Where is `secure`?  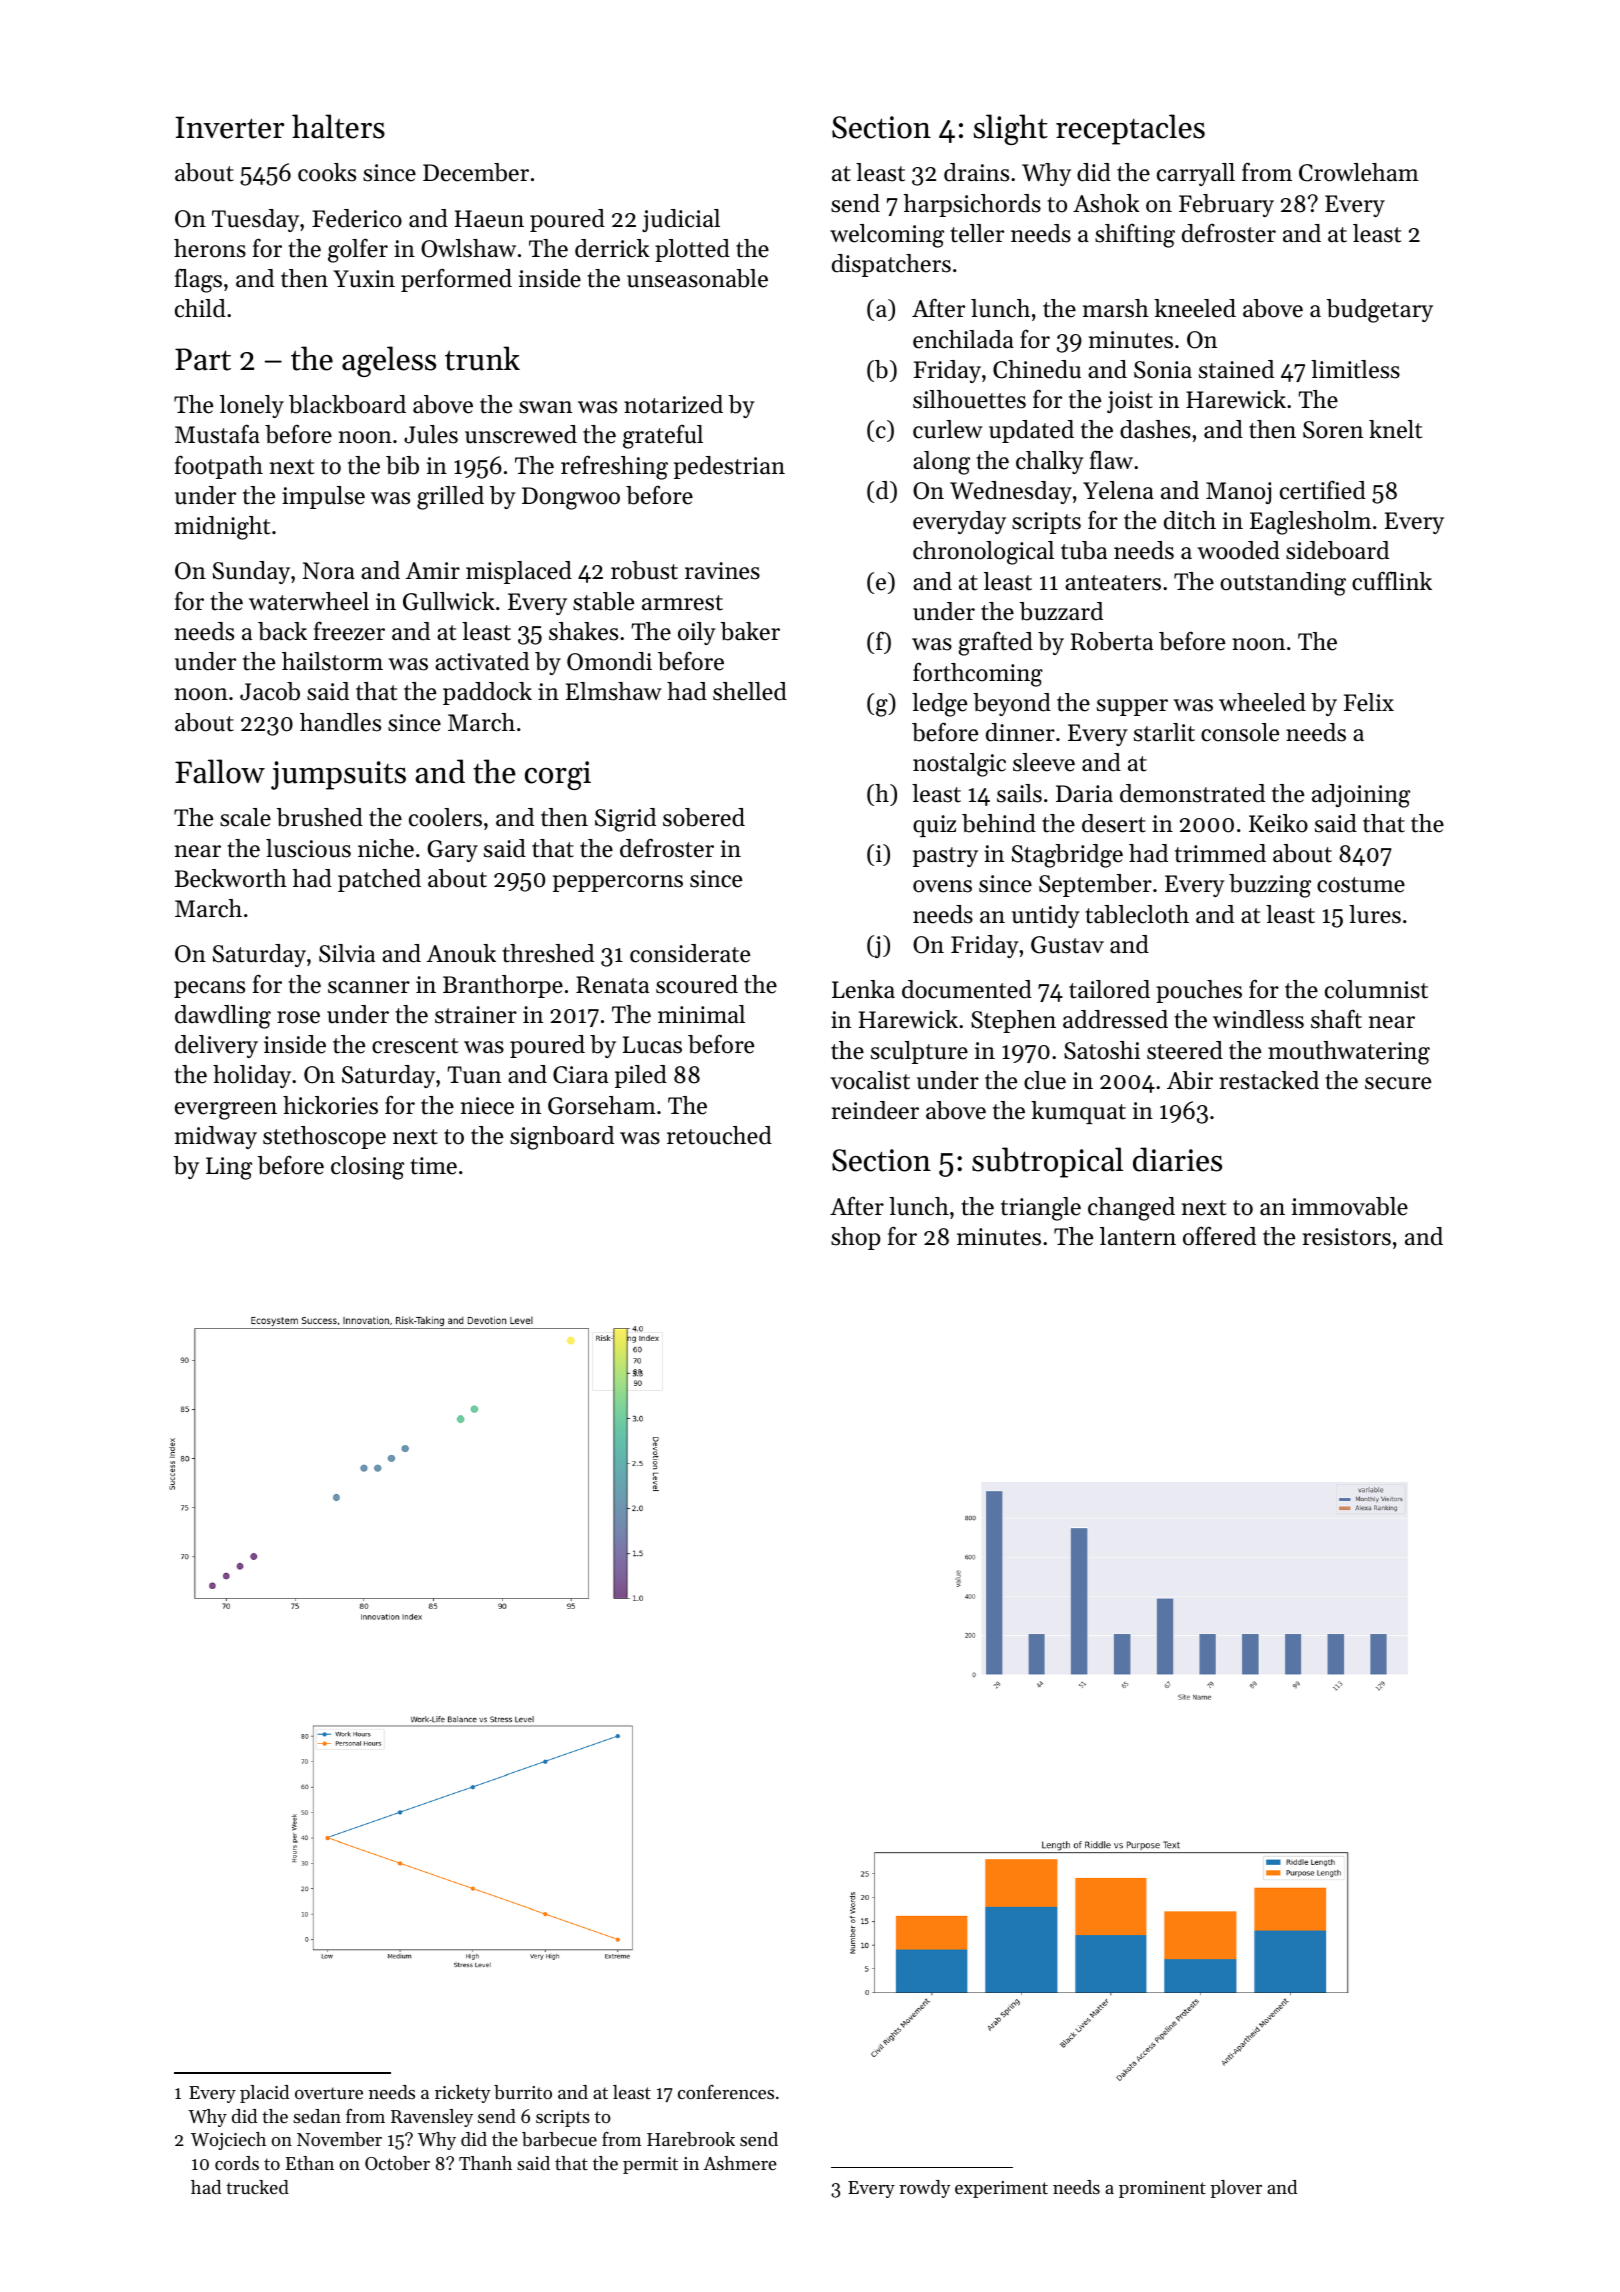 secure is located at coordinates (1398, 1083).
